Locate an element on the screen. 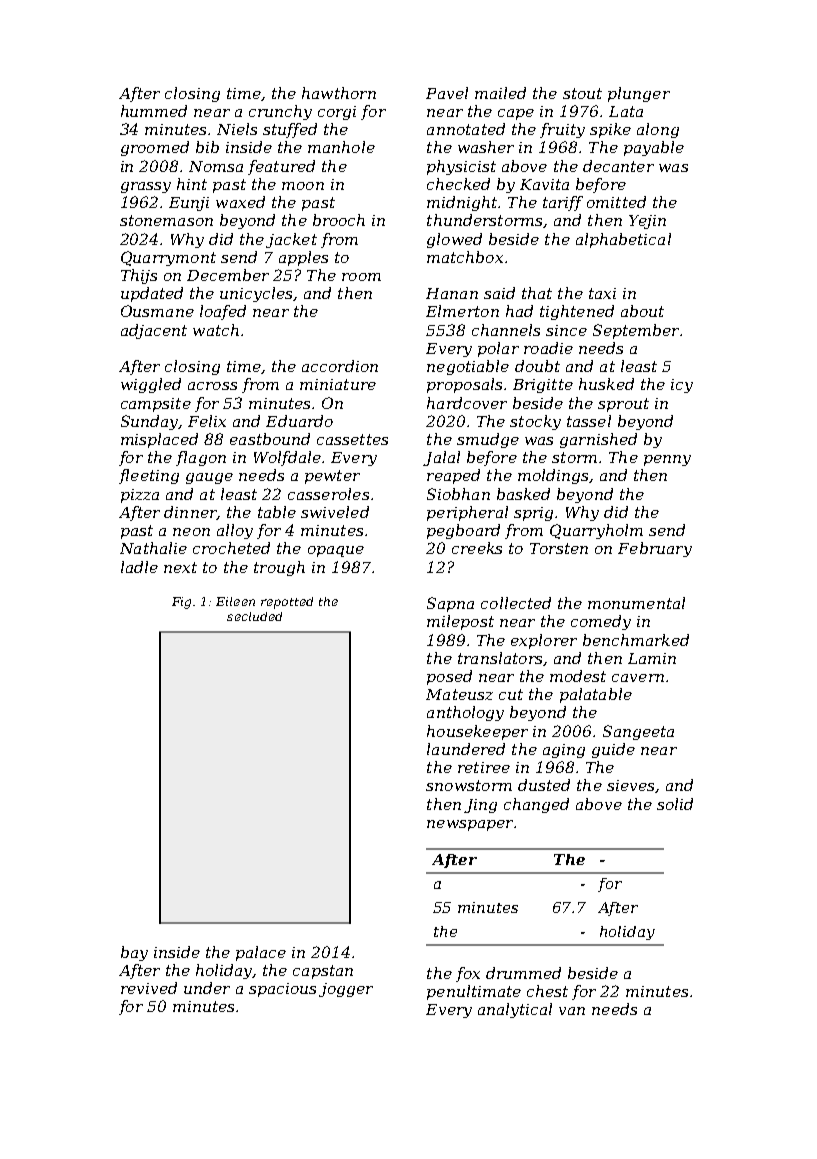 The width and height of the screenshot is (817, 1159). housekeeper is located at coordinates (477, 732).
